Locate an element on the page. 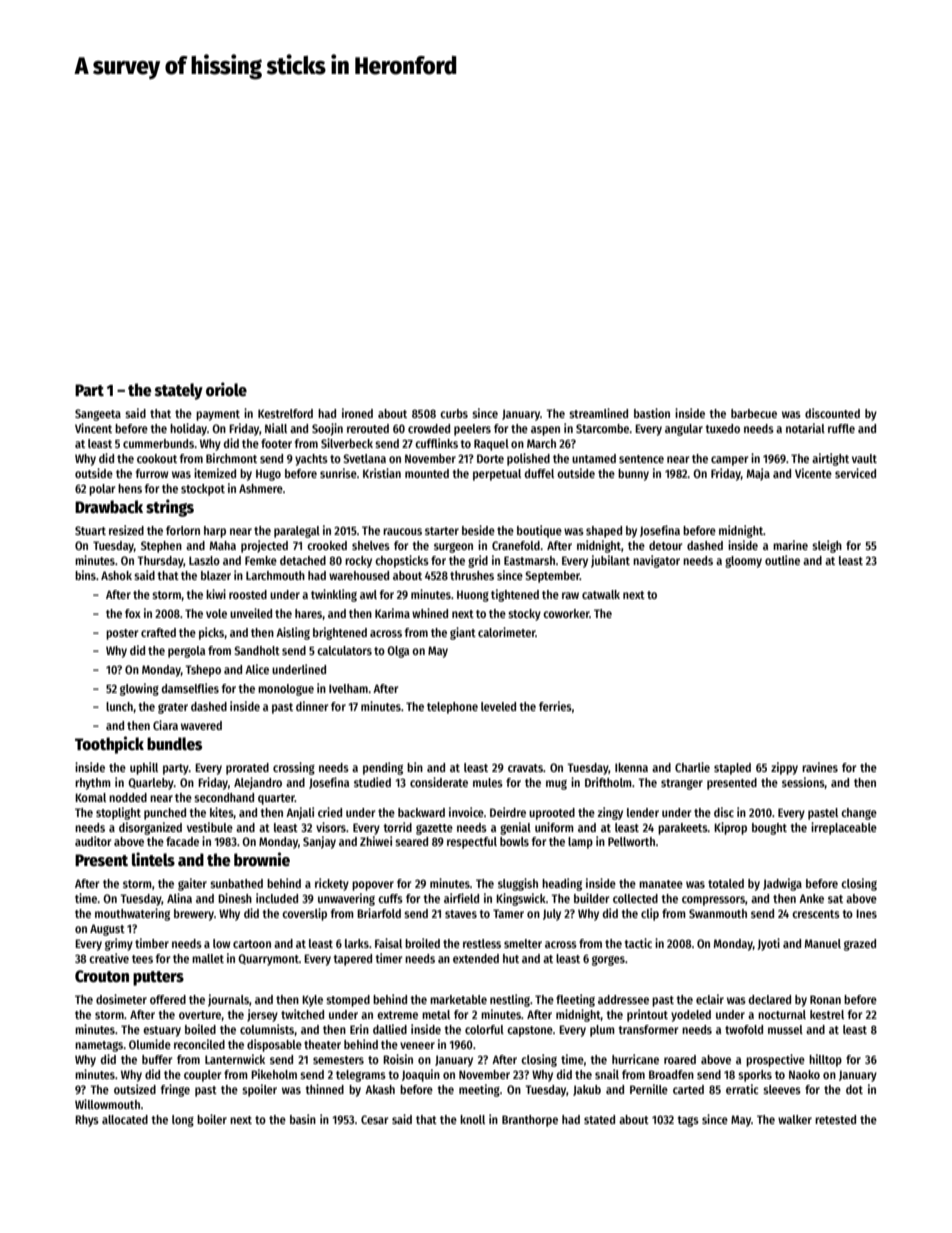 This document has height=1233, width=952. Rhys is located at coordinates (87, 1121).
